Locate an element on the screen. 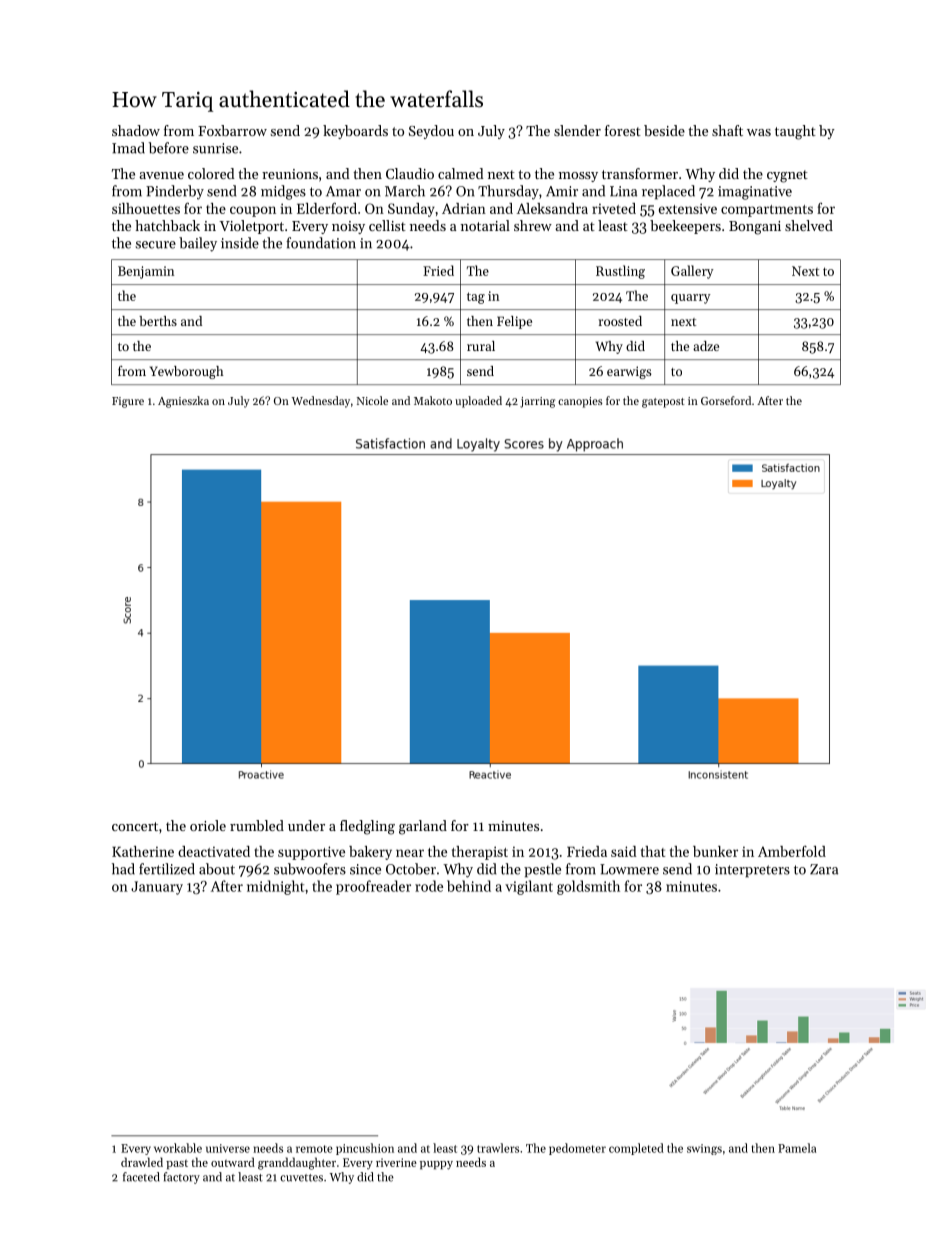 Image resolution: width=952 pixels, height=1233 pixels. Amar is located at coordinates (343, 191).
